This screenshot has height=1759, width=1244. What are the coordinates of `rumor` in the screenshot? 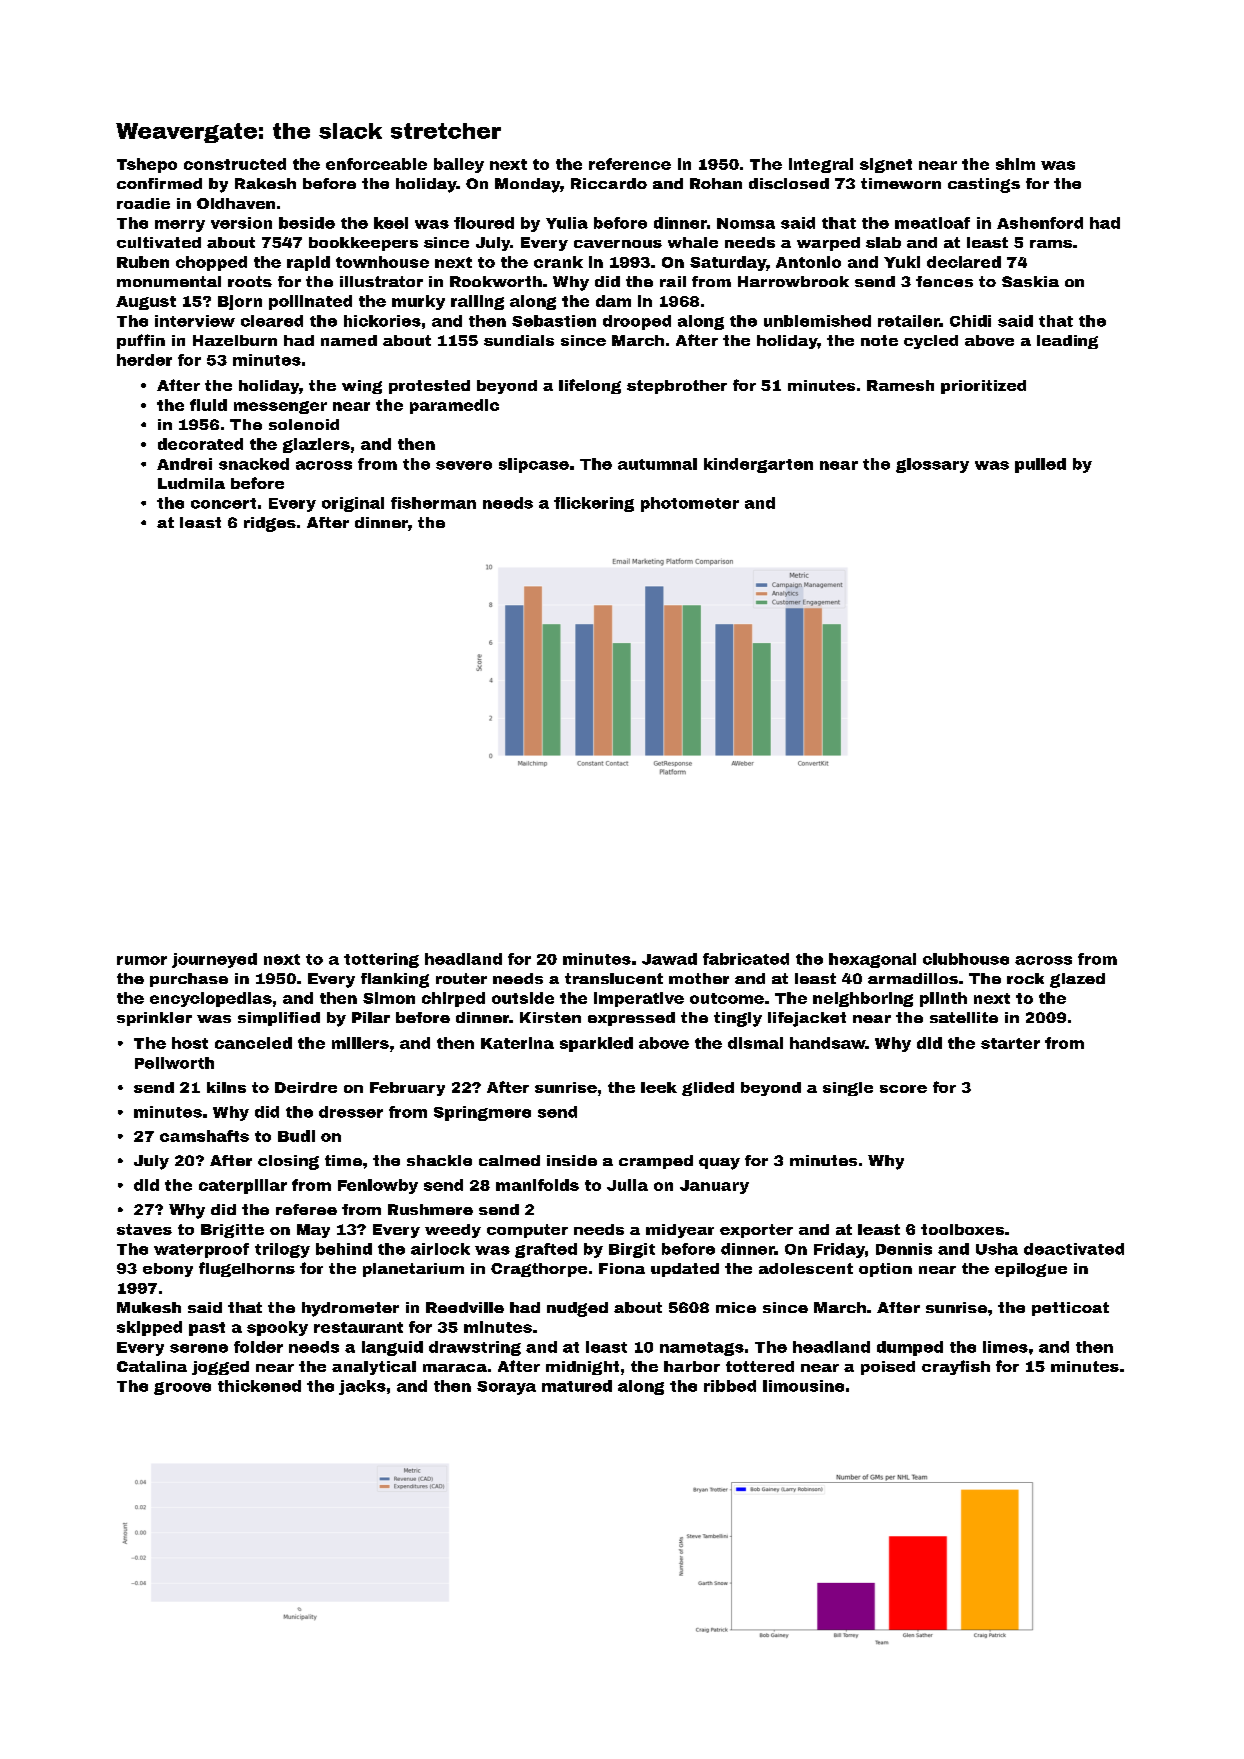 It's located at (142, 960).
